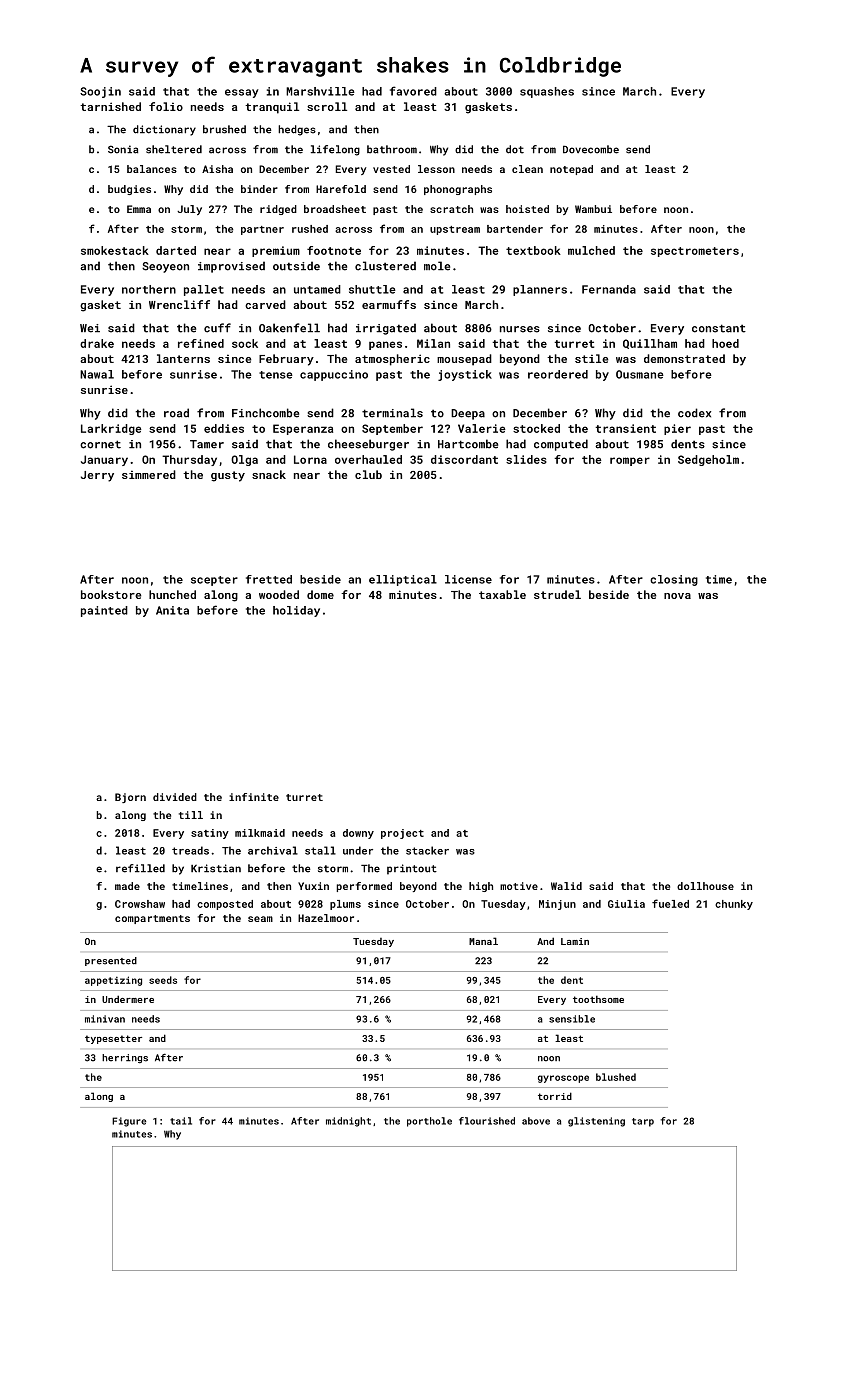 Image resolution: width=849 pixels, height=1400 pixels. I want to click on pier, so click(677, 429).
